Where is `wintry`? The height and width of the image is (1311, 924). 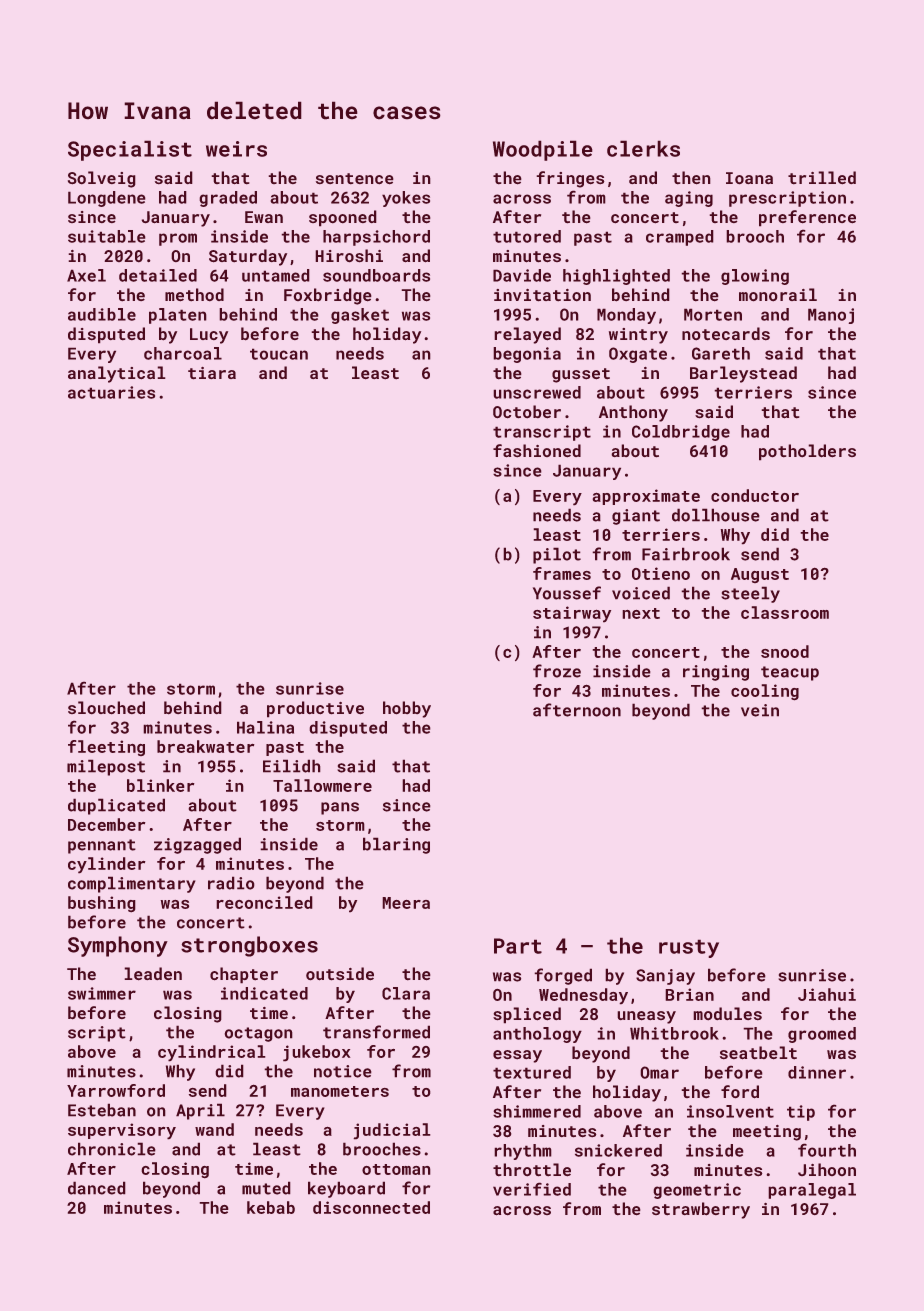
wintry is located at coordinates (638, 336).
